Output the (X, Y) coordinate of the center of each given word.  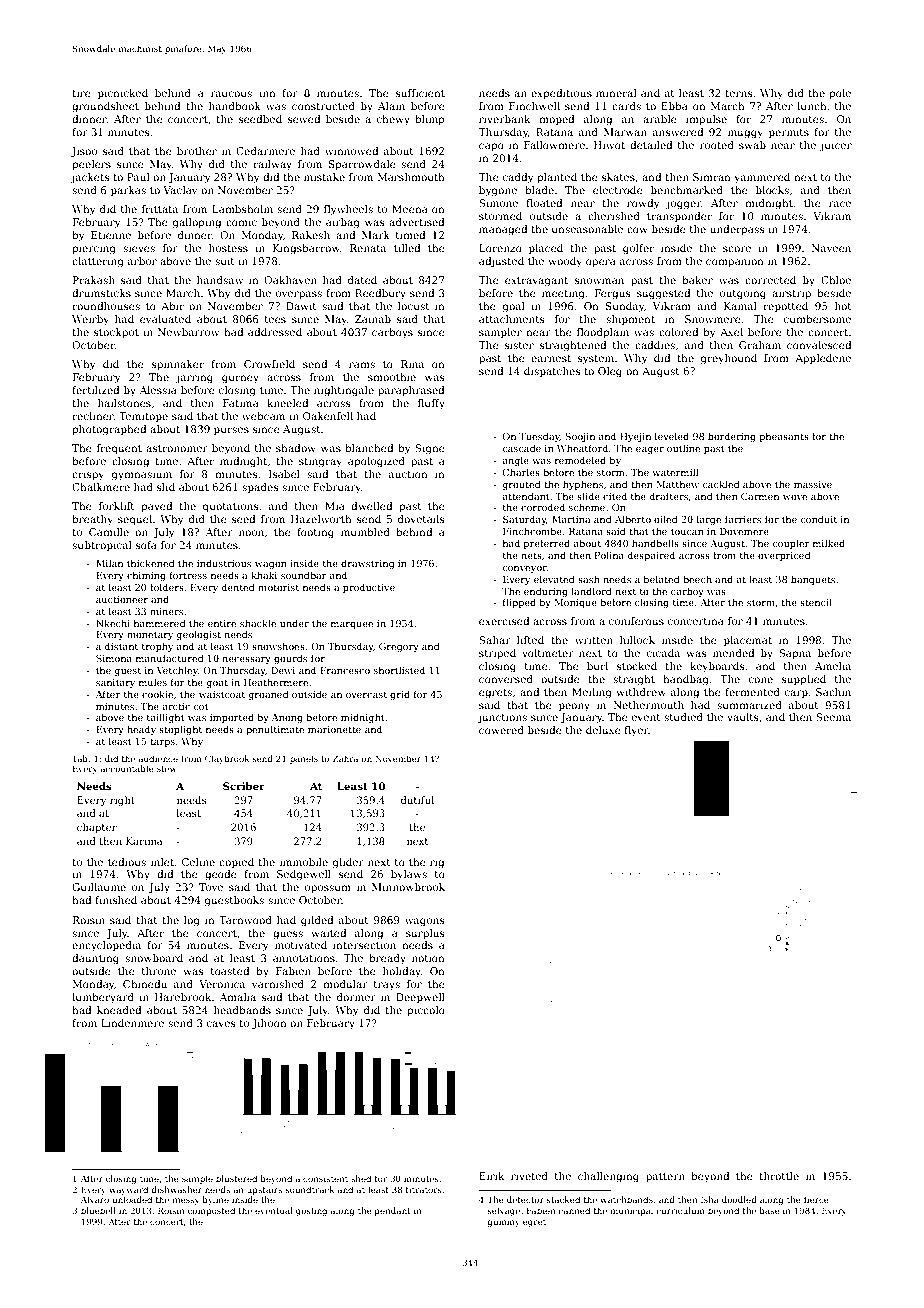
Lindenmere (132, 1023)
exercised (504, 621)
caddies (655, 345)
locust (414, 306)
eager (650, 450)
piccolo (426, 1011)
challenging (608, 1177)
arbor (142, 261)
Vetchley (177, 671)
